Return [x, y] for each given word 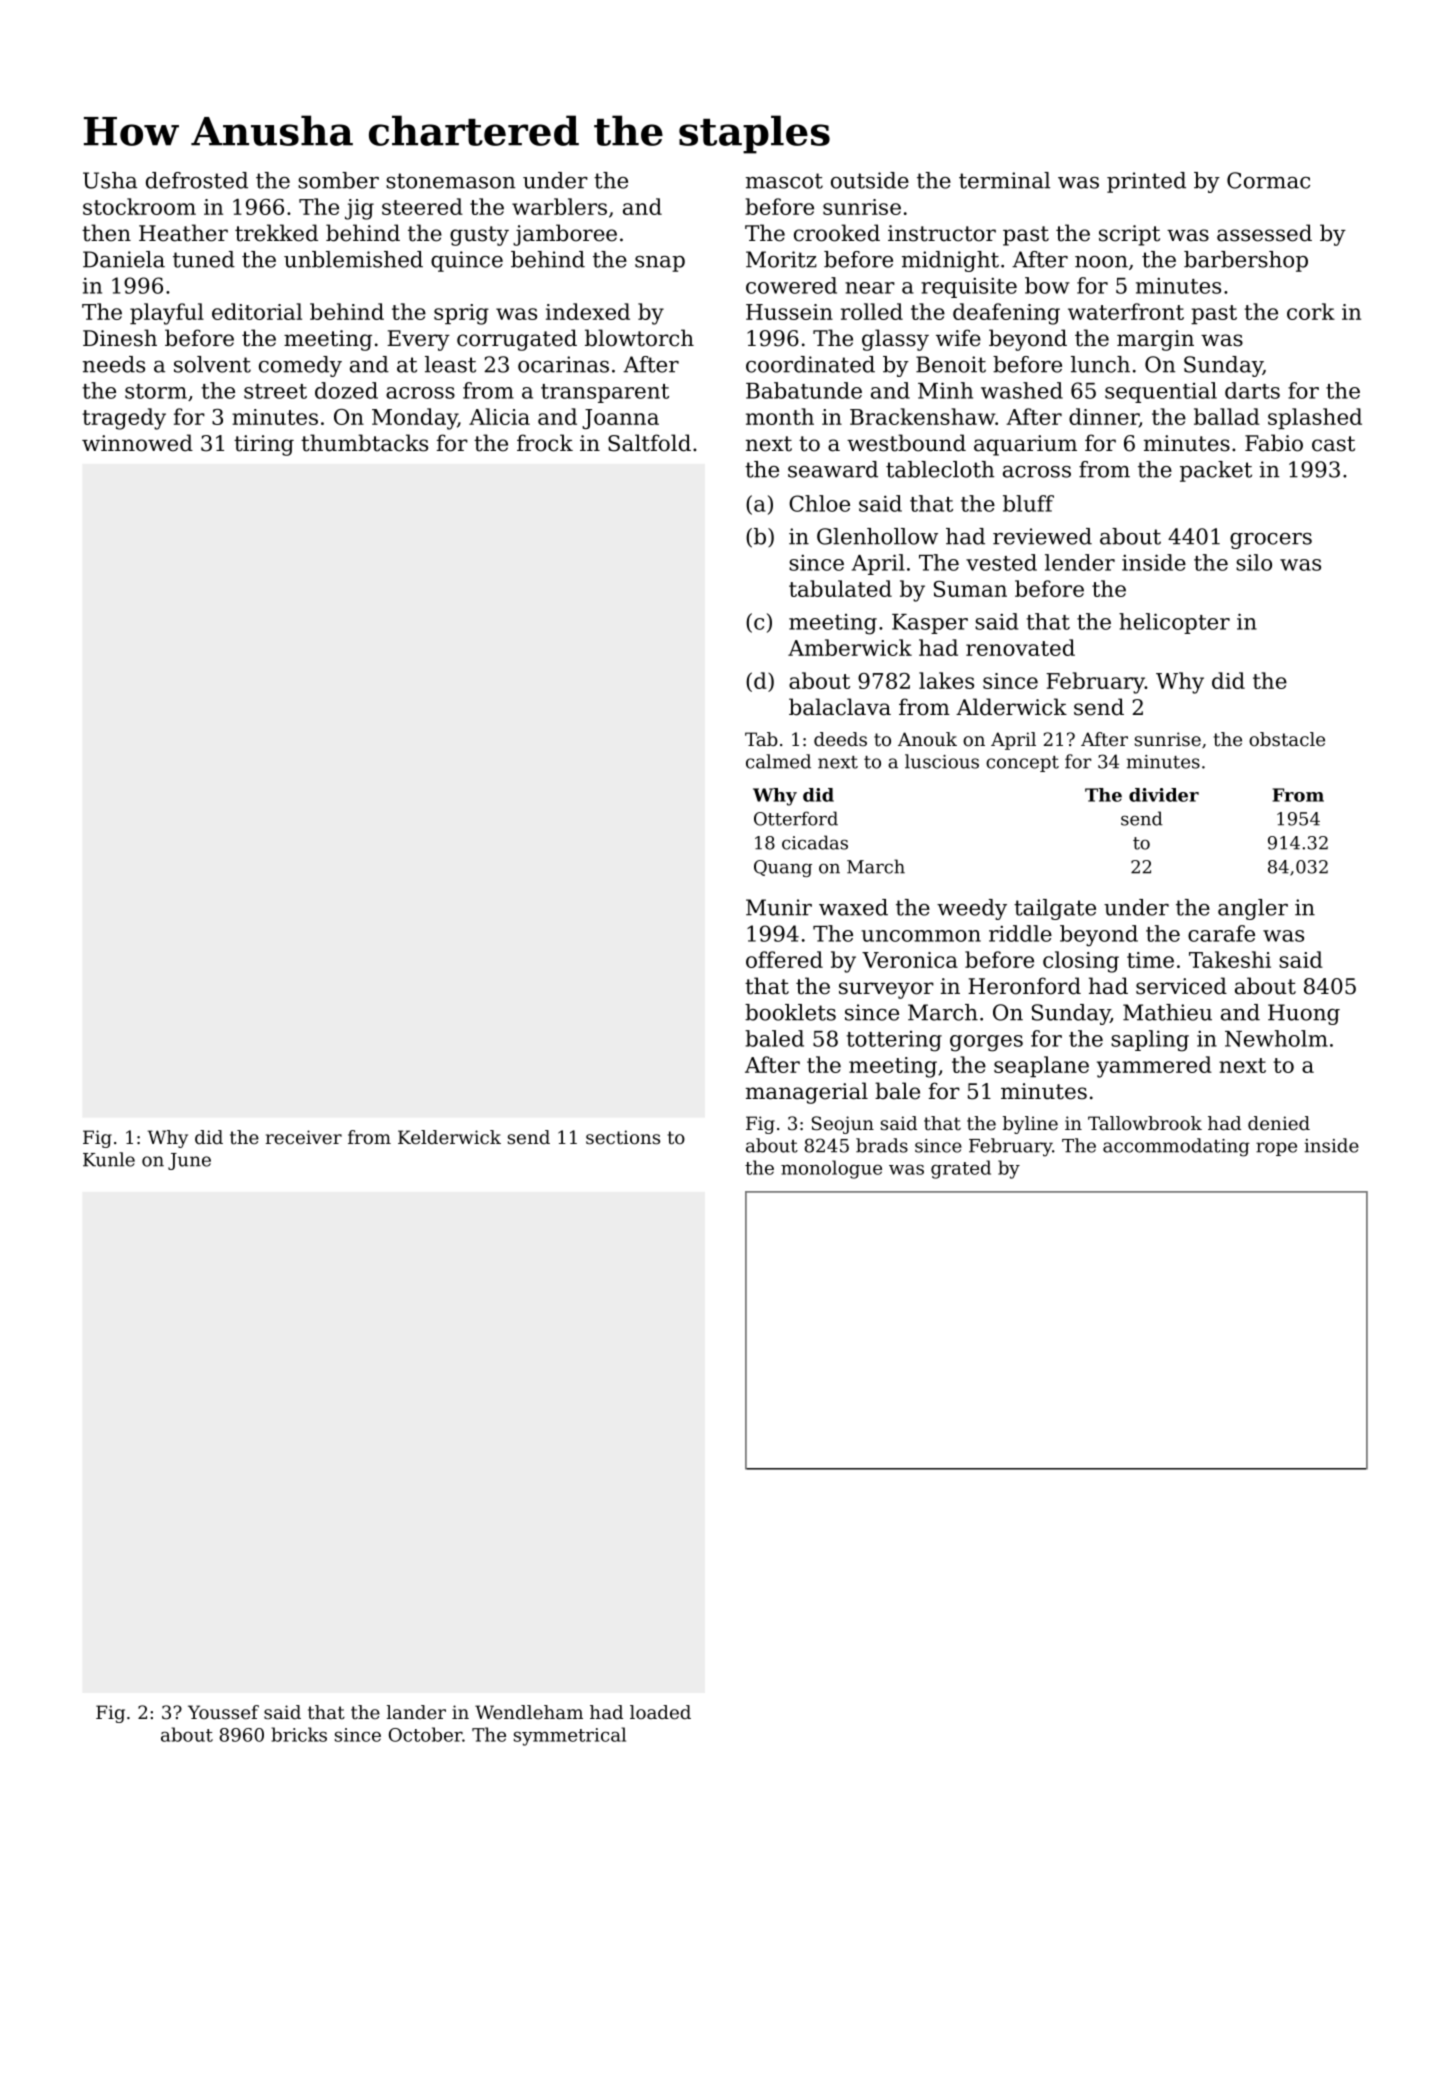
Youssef [223, 1712]
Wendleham [529, 1712]
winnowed [137, 443]
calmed [778, 761]
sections [623, 1137]
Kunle [109, 1159]
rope [1276, 1149]
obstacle [1287, 739]
